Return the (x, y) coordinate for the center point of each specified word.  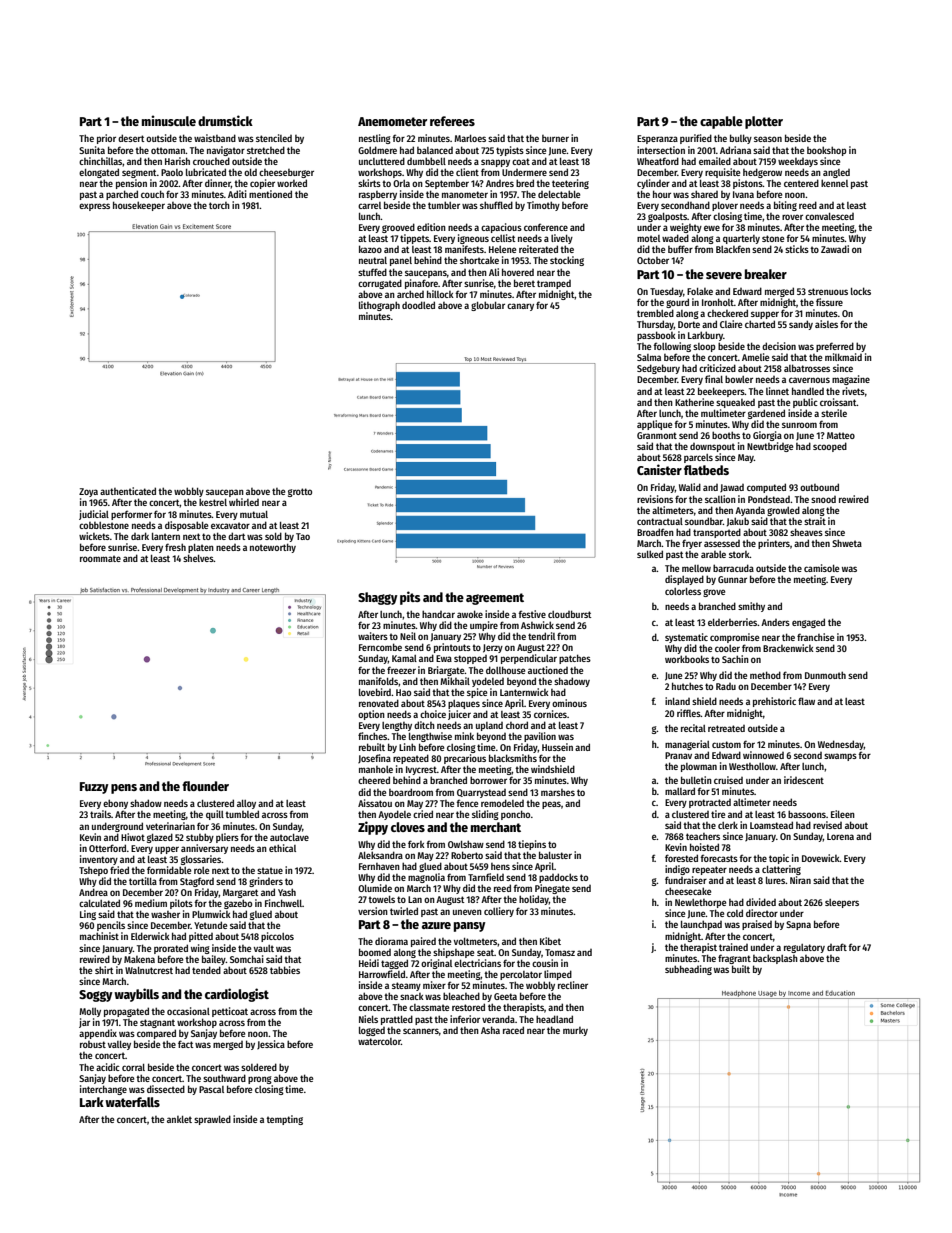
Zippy (373, 828)
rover (792, 217)
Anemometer (392, 121)
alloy (246, 804)
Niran (800, 880)
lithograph (379, 306)
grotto (300, 492)
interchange (103, 1090)
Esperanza (657, 139)
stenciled (274, 138)
